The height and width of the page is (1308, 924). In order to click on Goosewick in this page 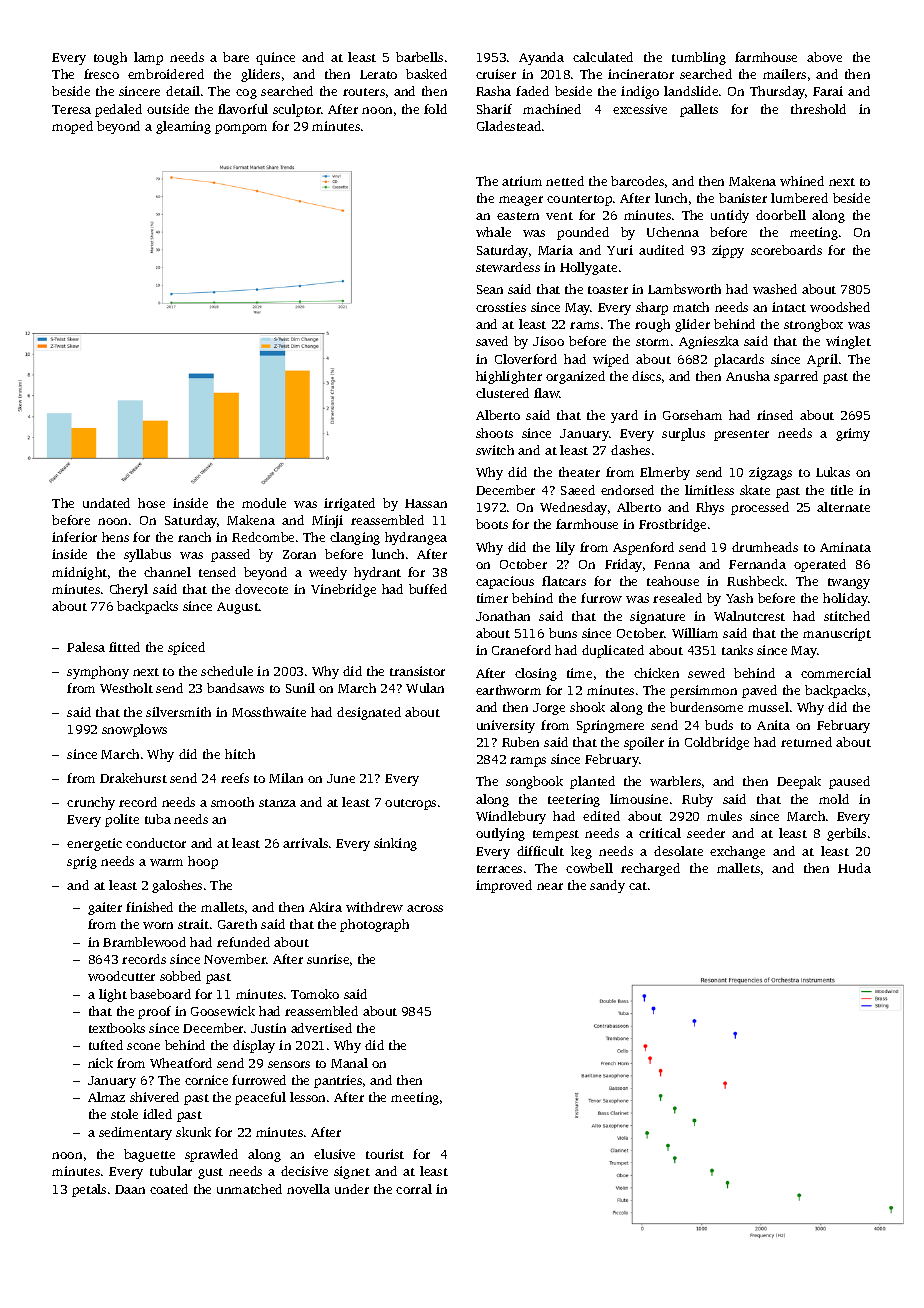, I will do `click(223, 1011)`.
